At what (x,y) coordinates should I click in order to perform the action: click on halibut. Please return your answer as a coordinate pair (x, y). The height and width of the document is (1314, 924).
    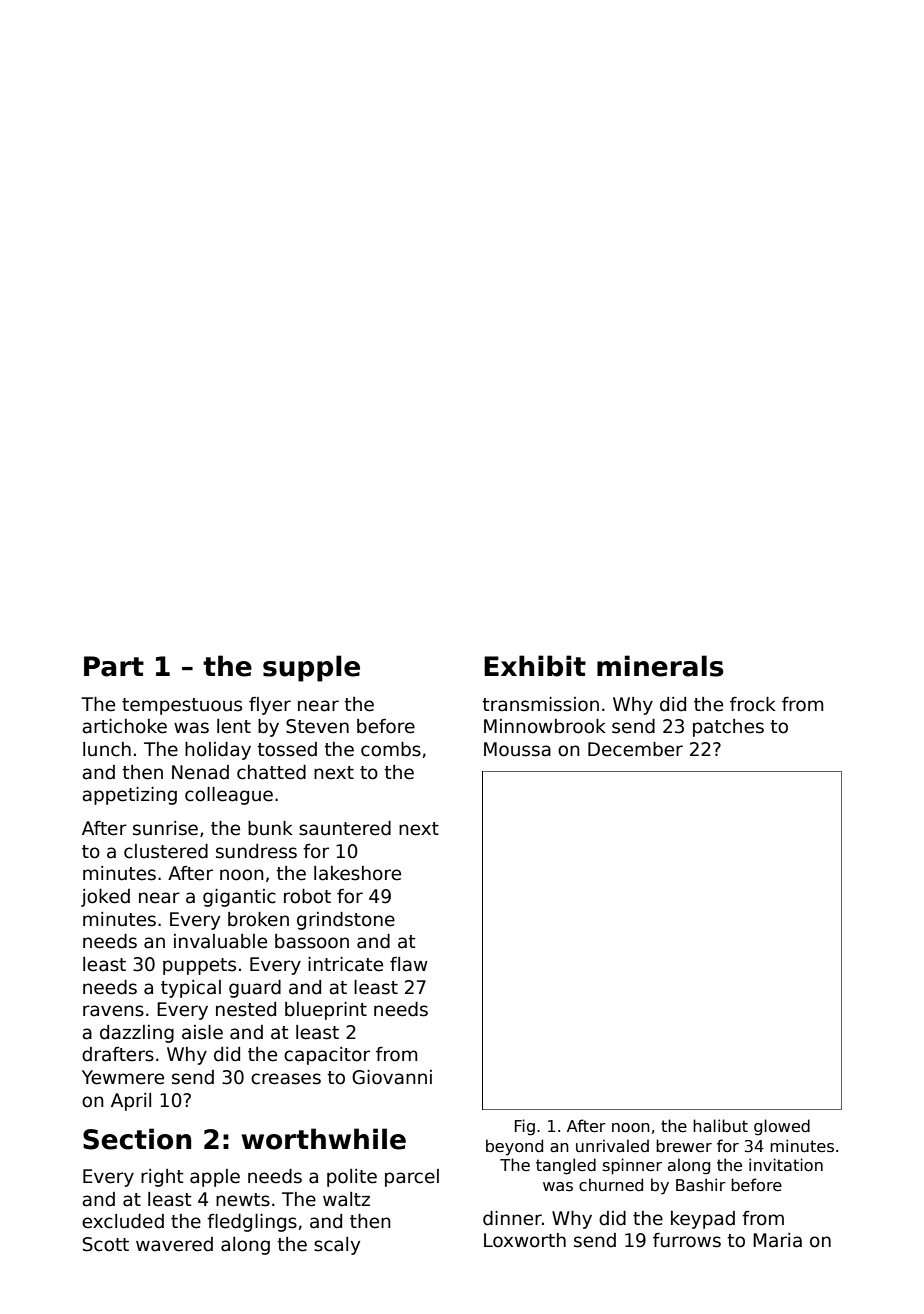
    Looking at the image, I should click on (720, 1126).
